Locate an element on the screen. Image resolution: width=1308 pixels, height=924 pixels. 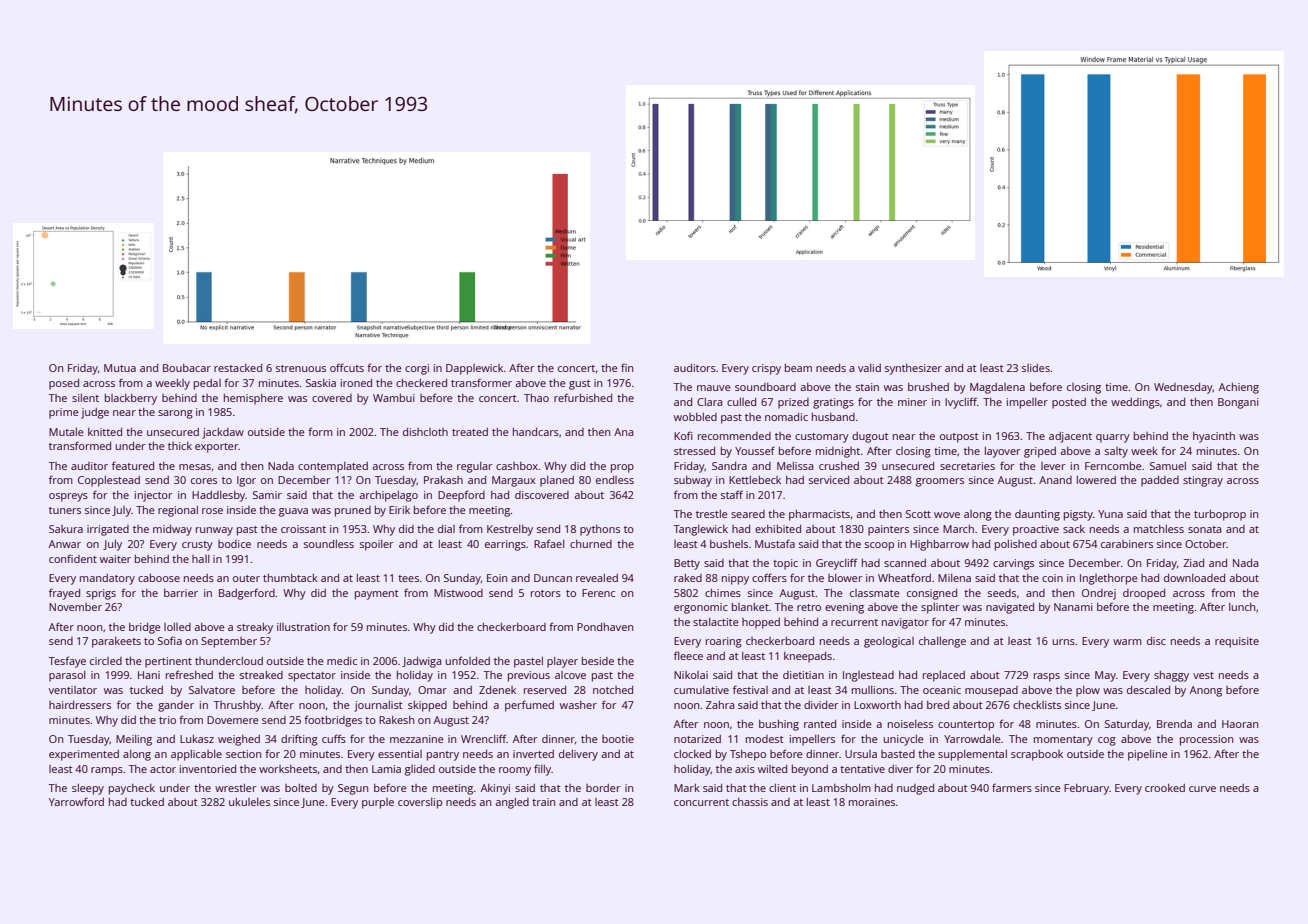
purple is located at coordinates (378, 803).
